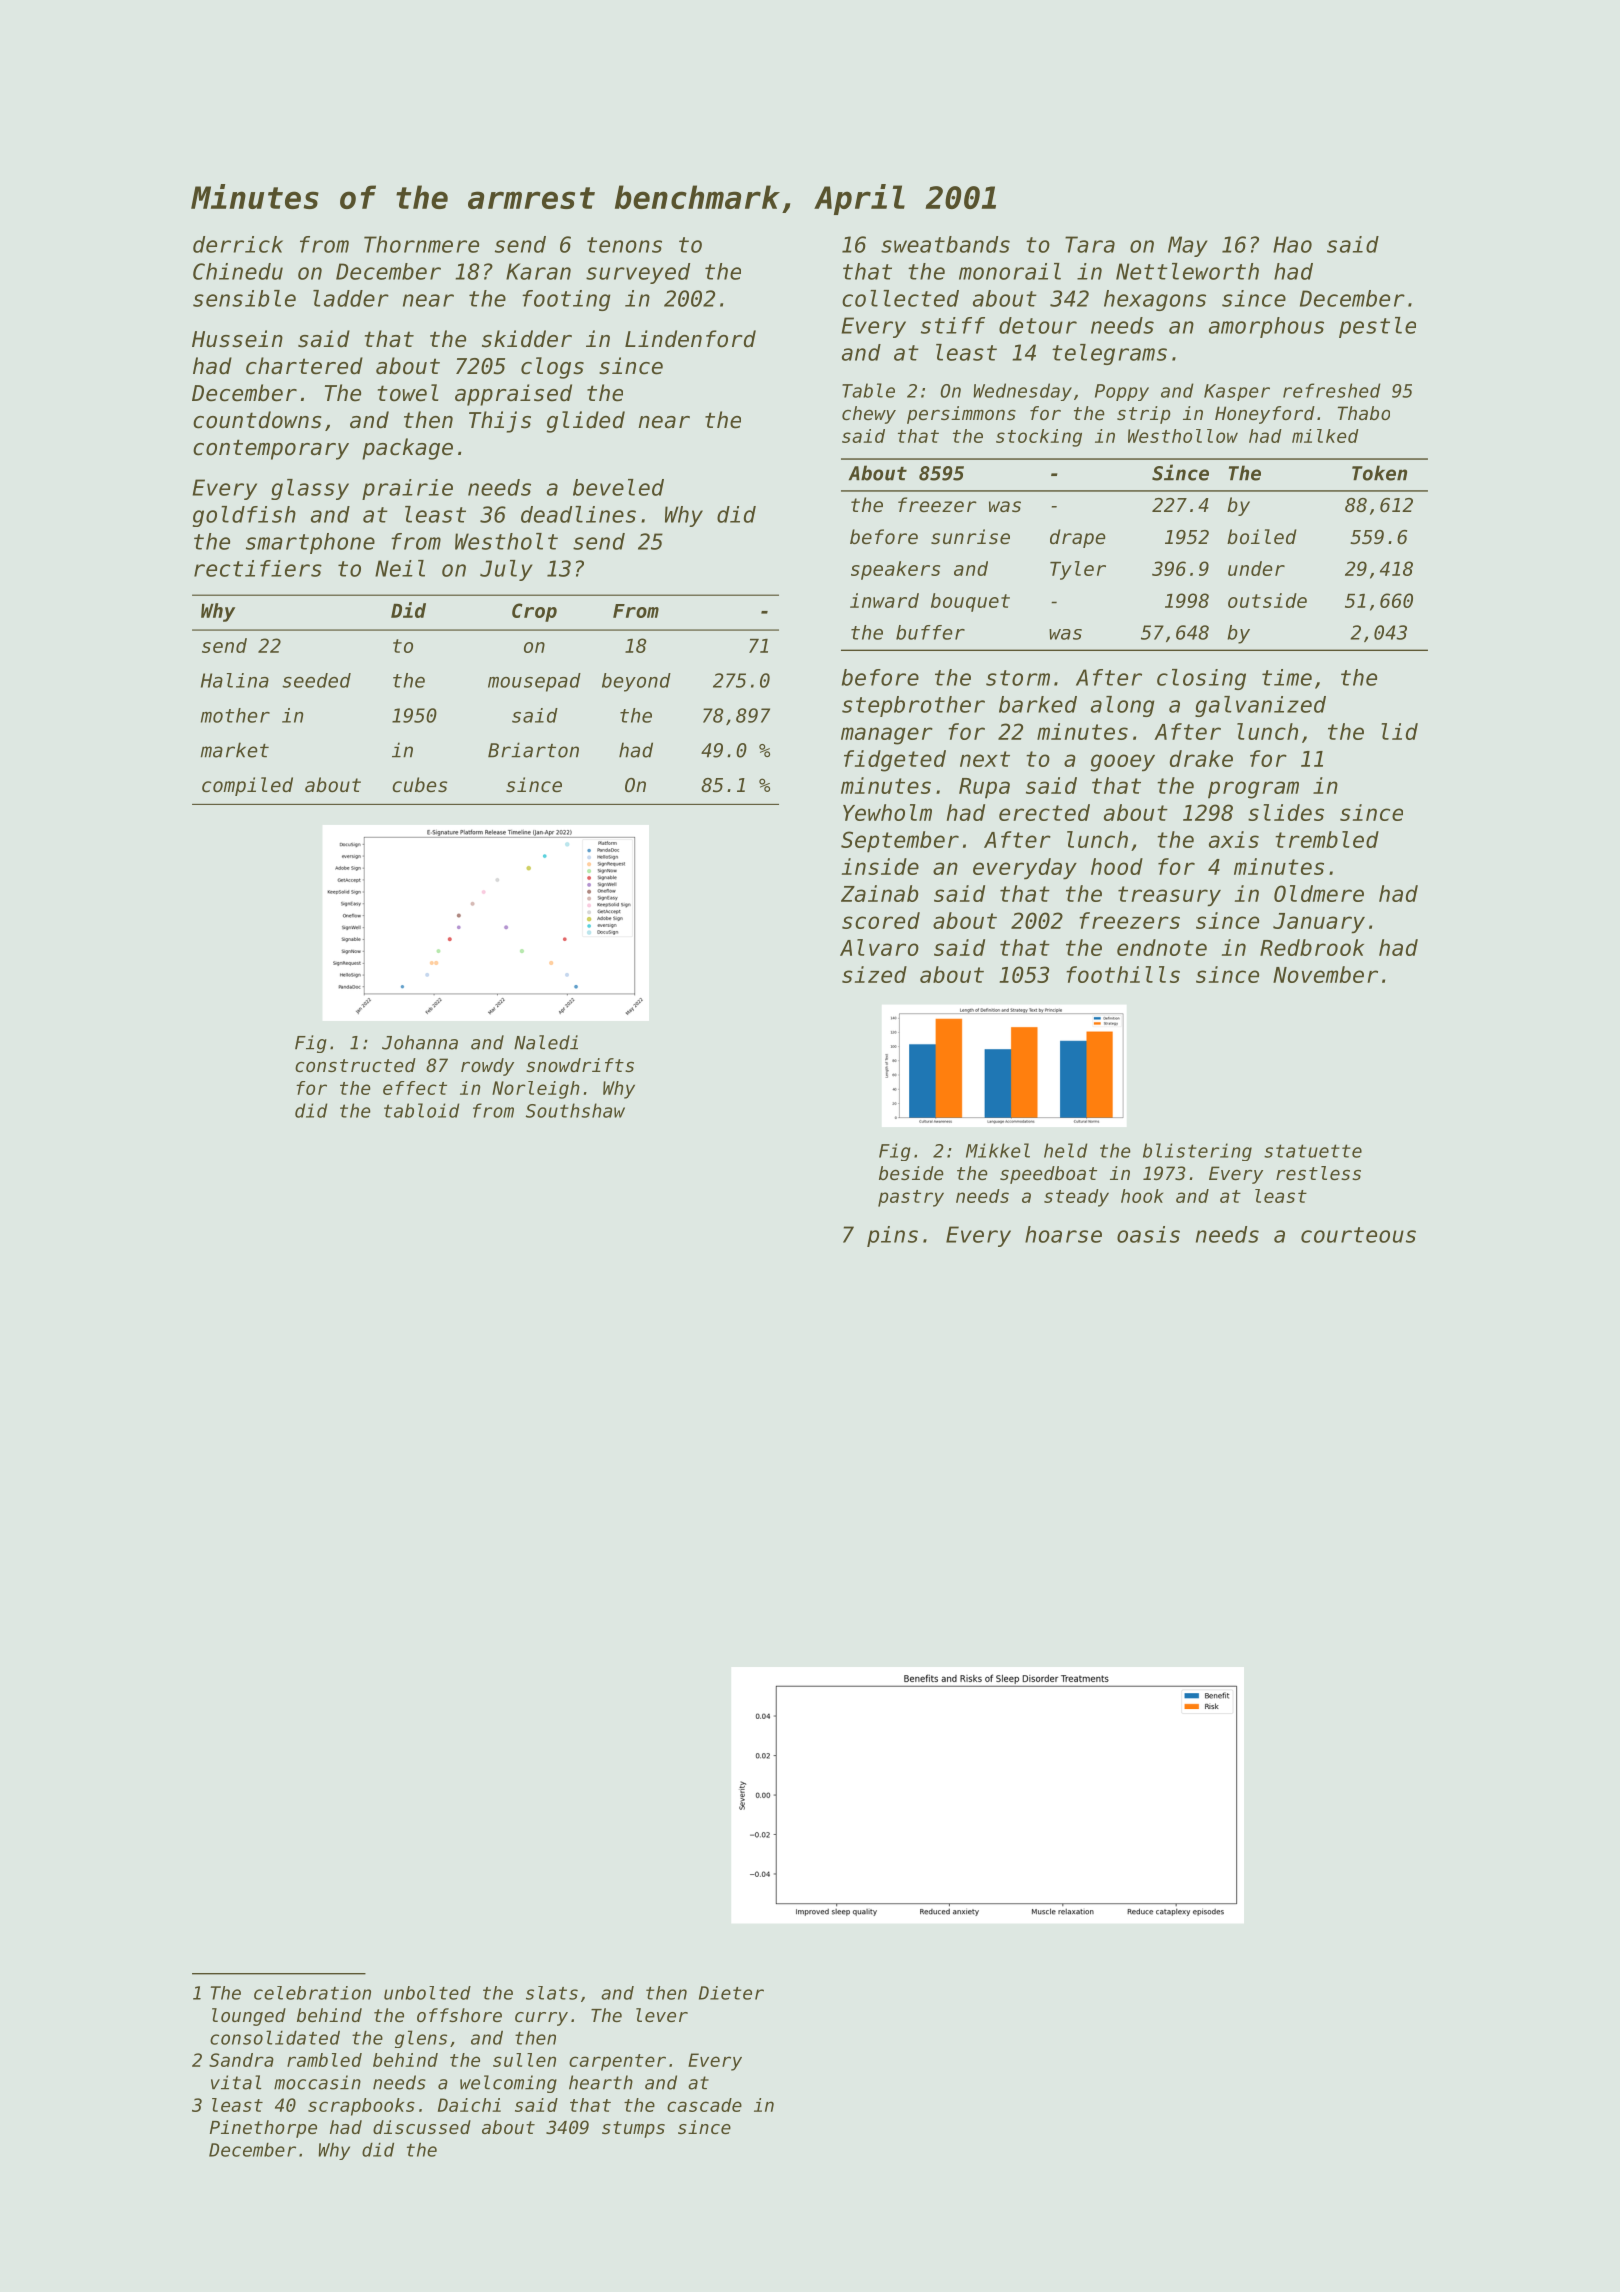 The image size is (1620, 2292). What do you see at coordinates (1187, 271) in the screenshot?
I see `Nettleworth` at bounding box center [1187, 271].
